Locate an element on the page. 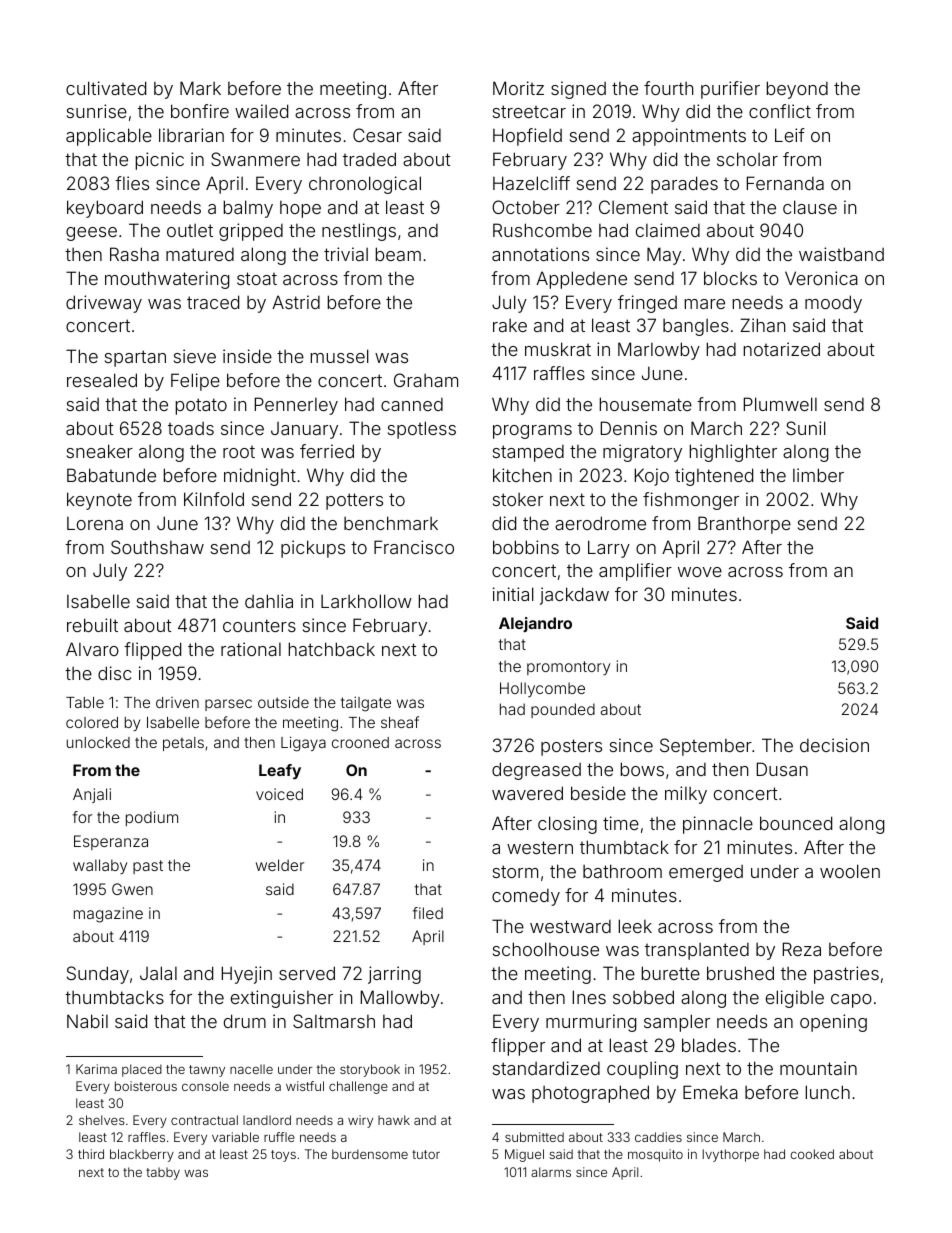 The image size is (952, 1233). landlord is located at coordinates (267, 1120).
